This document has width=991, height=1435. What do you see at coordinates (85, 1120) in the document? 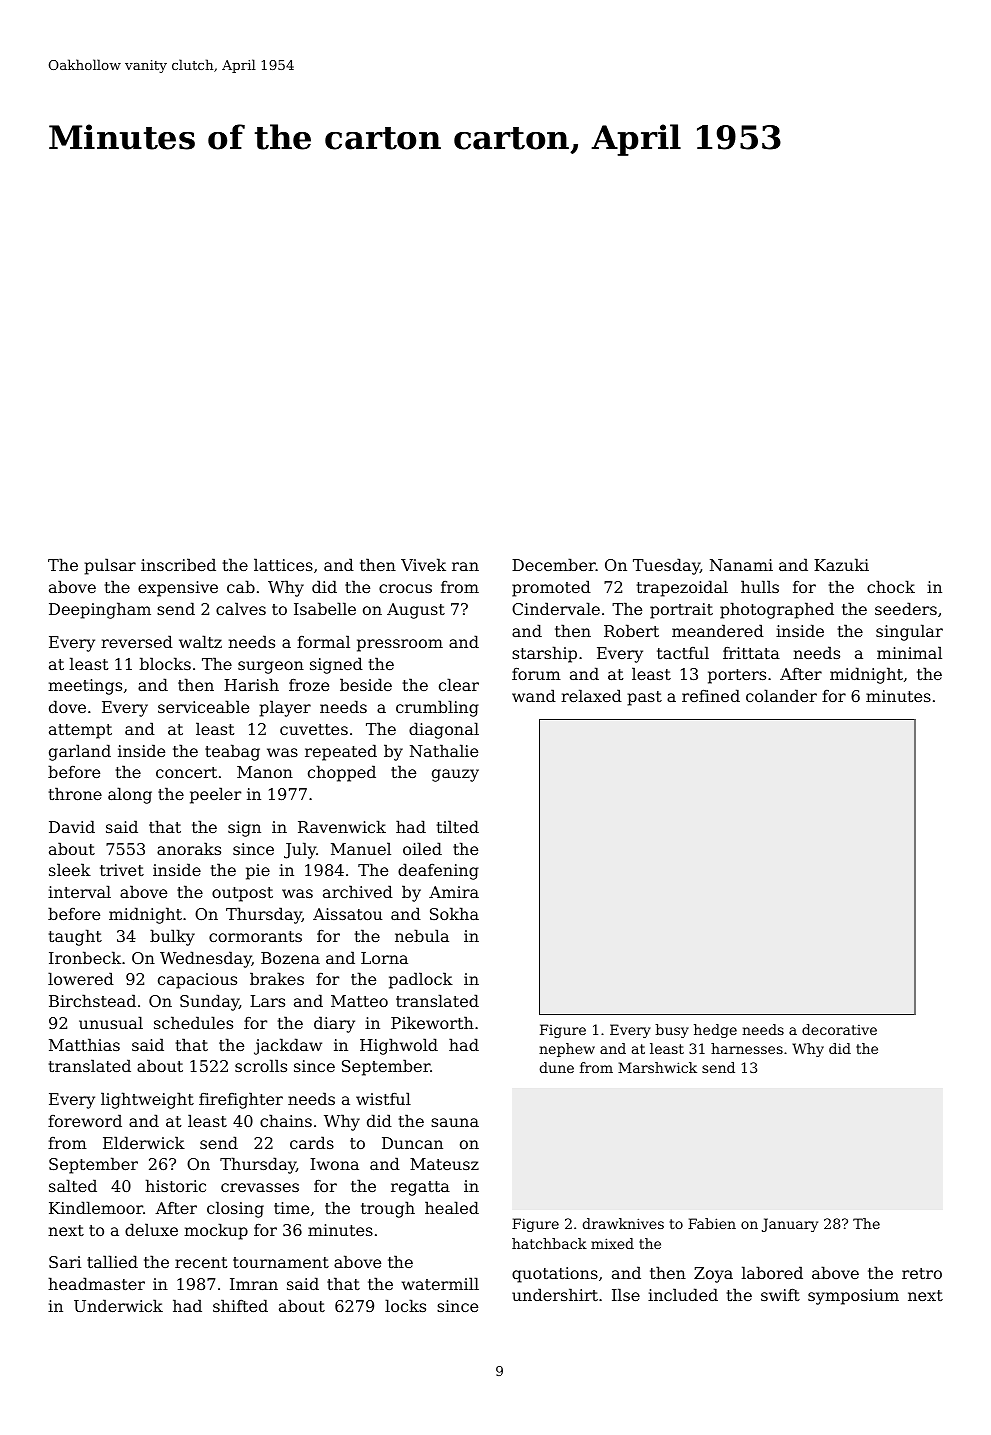
I see `foreword` at bounding box center [85, 1120].
